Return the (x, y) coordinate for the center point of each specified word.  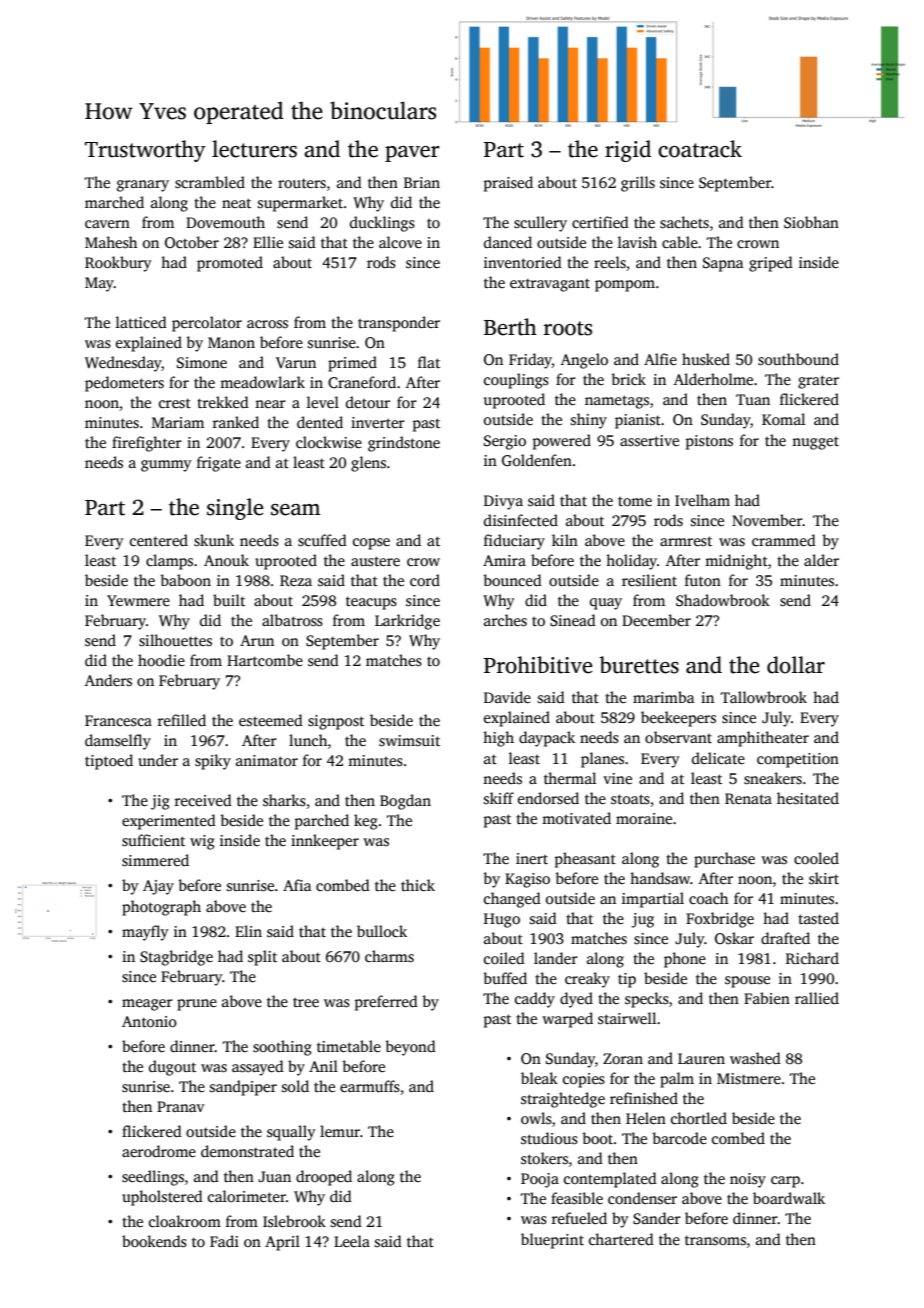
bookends (154, 1241)
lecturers (254, 149)
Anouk (226, 560)
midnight (736, 562)
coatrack (700, 149)
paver (412, 154)
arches (505, 620)
